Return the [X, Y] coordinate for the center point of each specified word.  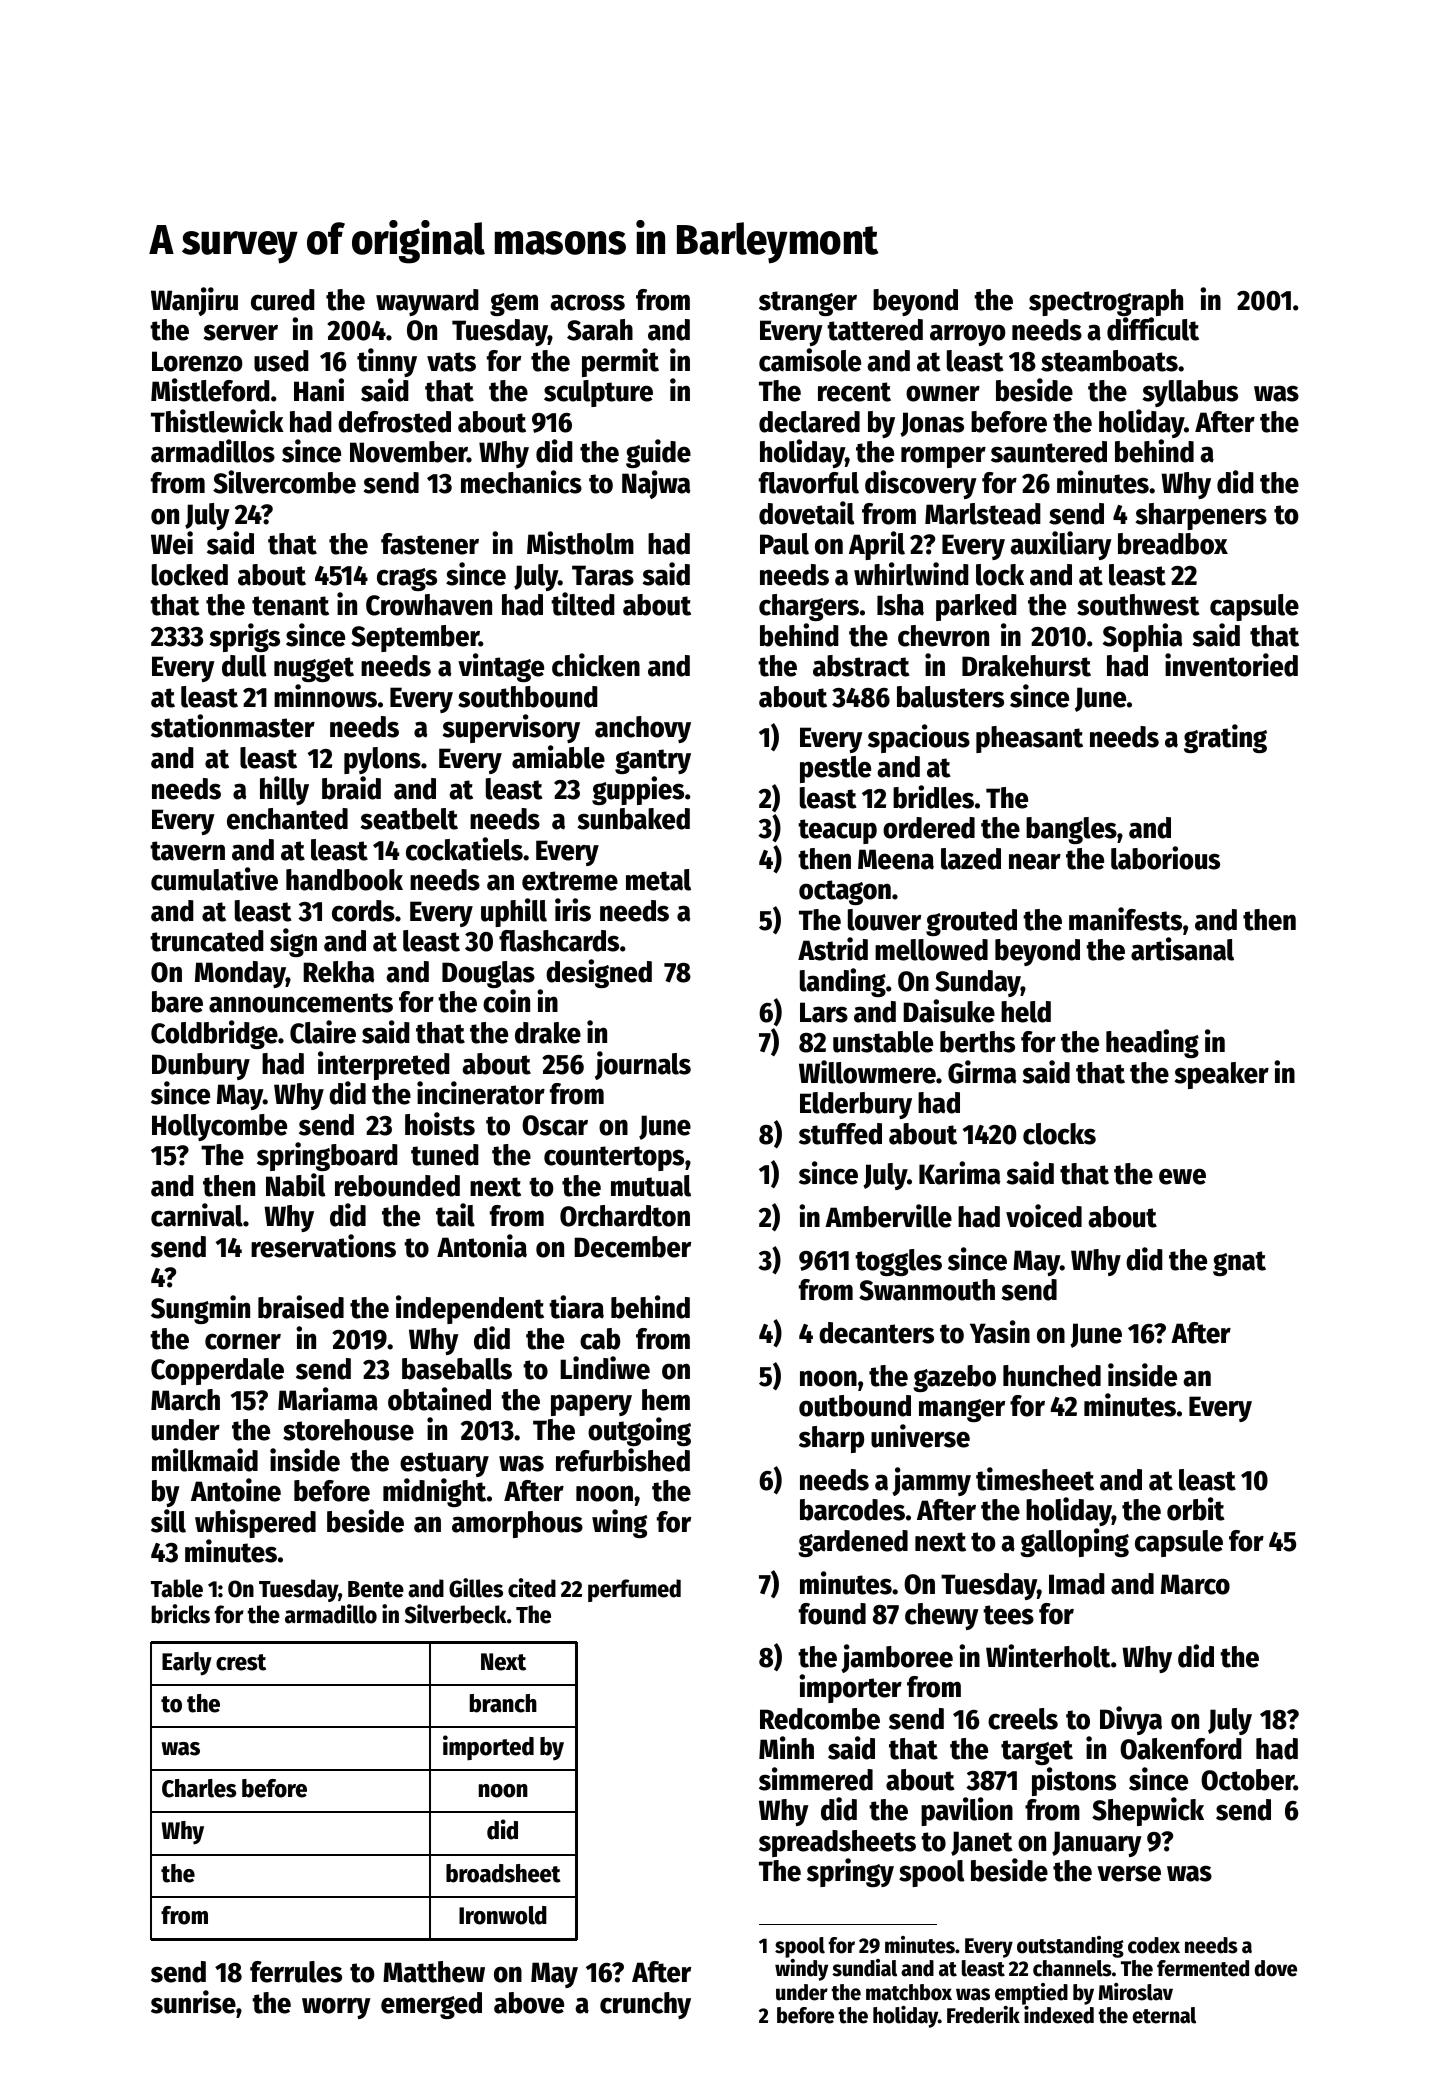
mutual [651, 1186]
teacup [837, 831]
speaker [1221, 1075]
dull [244, 666]
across [587, 302]
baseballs [457, 1369]
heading [1152, 1043]
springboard [327, 1156]
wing [619, 1523]
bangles [1071, 830]
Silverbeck [456, 1614]
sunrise [193, 2002]
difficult [1153, 329]
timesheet [1035, 1479]
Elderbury [856, 1105]
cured [283, 300]
